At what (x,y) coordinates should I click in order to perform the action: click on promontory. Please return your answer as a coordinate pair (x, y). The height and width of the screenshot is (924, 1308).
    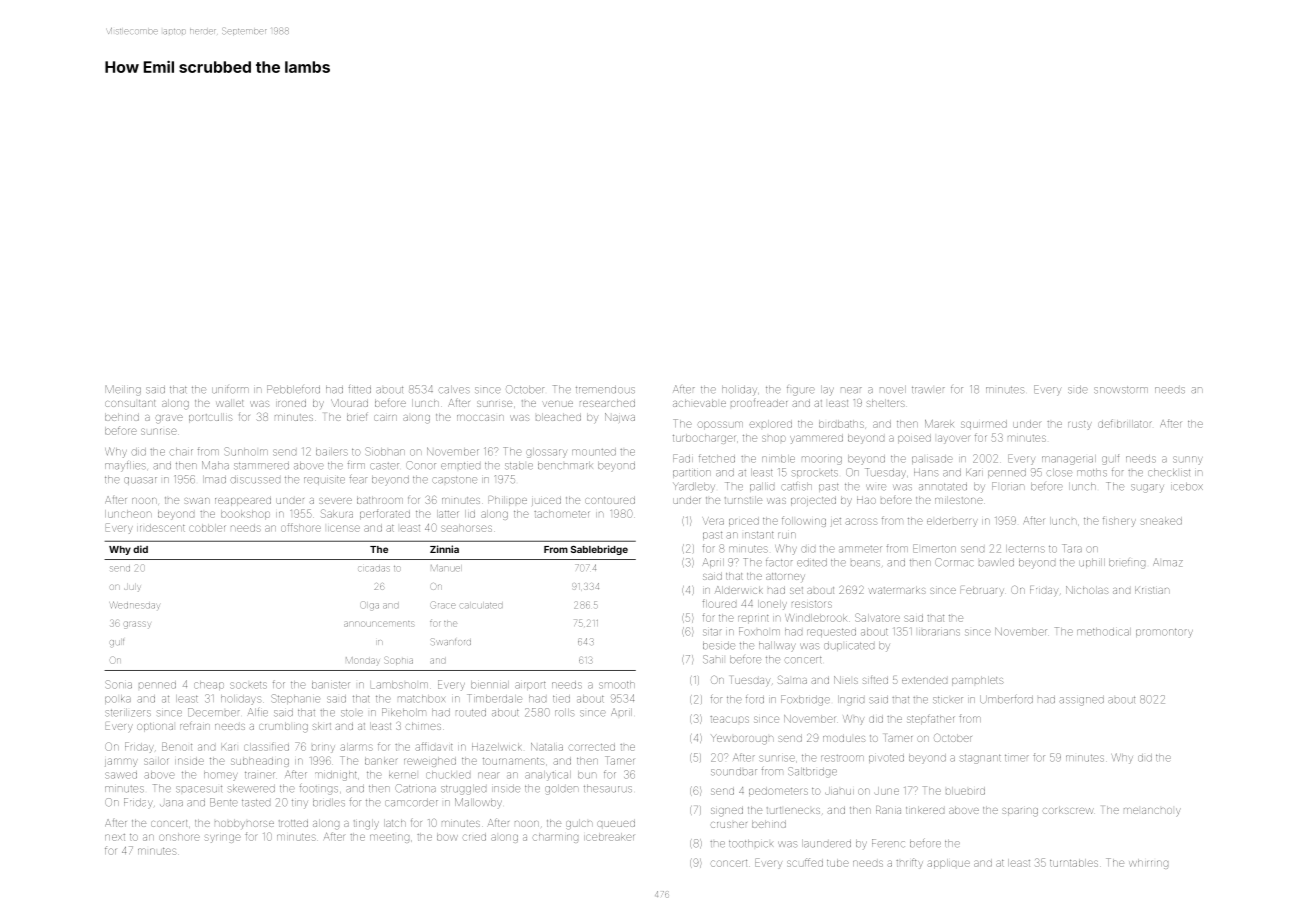
    Looking at the image, I should click on (1164, 633).
